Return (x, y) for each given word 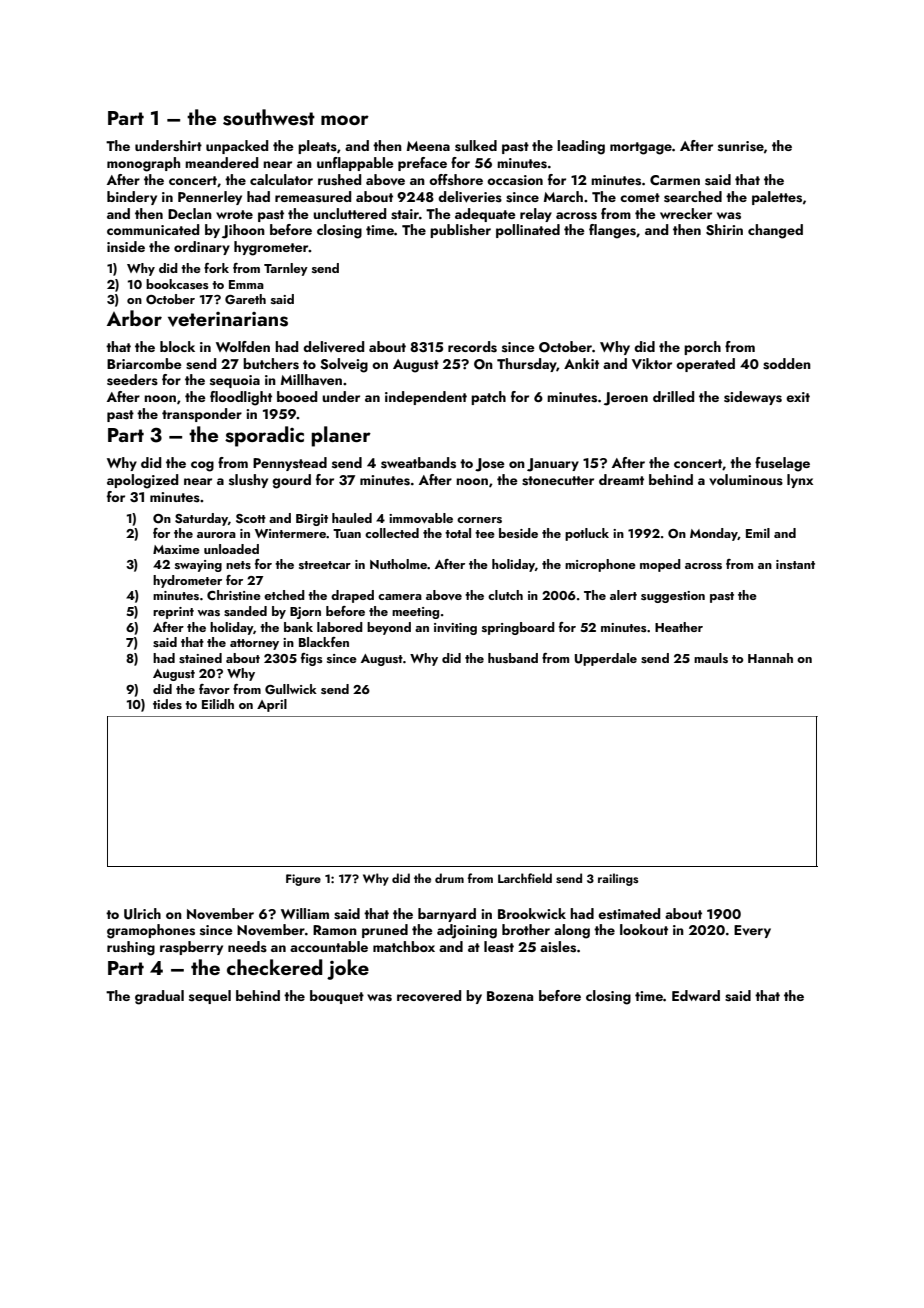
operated (705, 365)
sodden (787, 364)
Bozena (510, 996)
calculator (281, 179)
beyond (389, 628)
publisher (460, 231)
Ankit (581, 363)
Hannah (770, 658)
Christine (234, 595)
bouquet (337, 997)
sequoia (235, 381)
